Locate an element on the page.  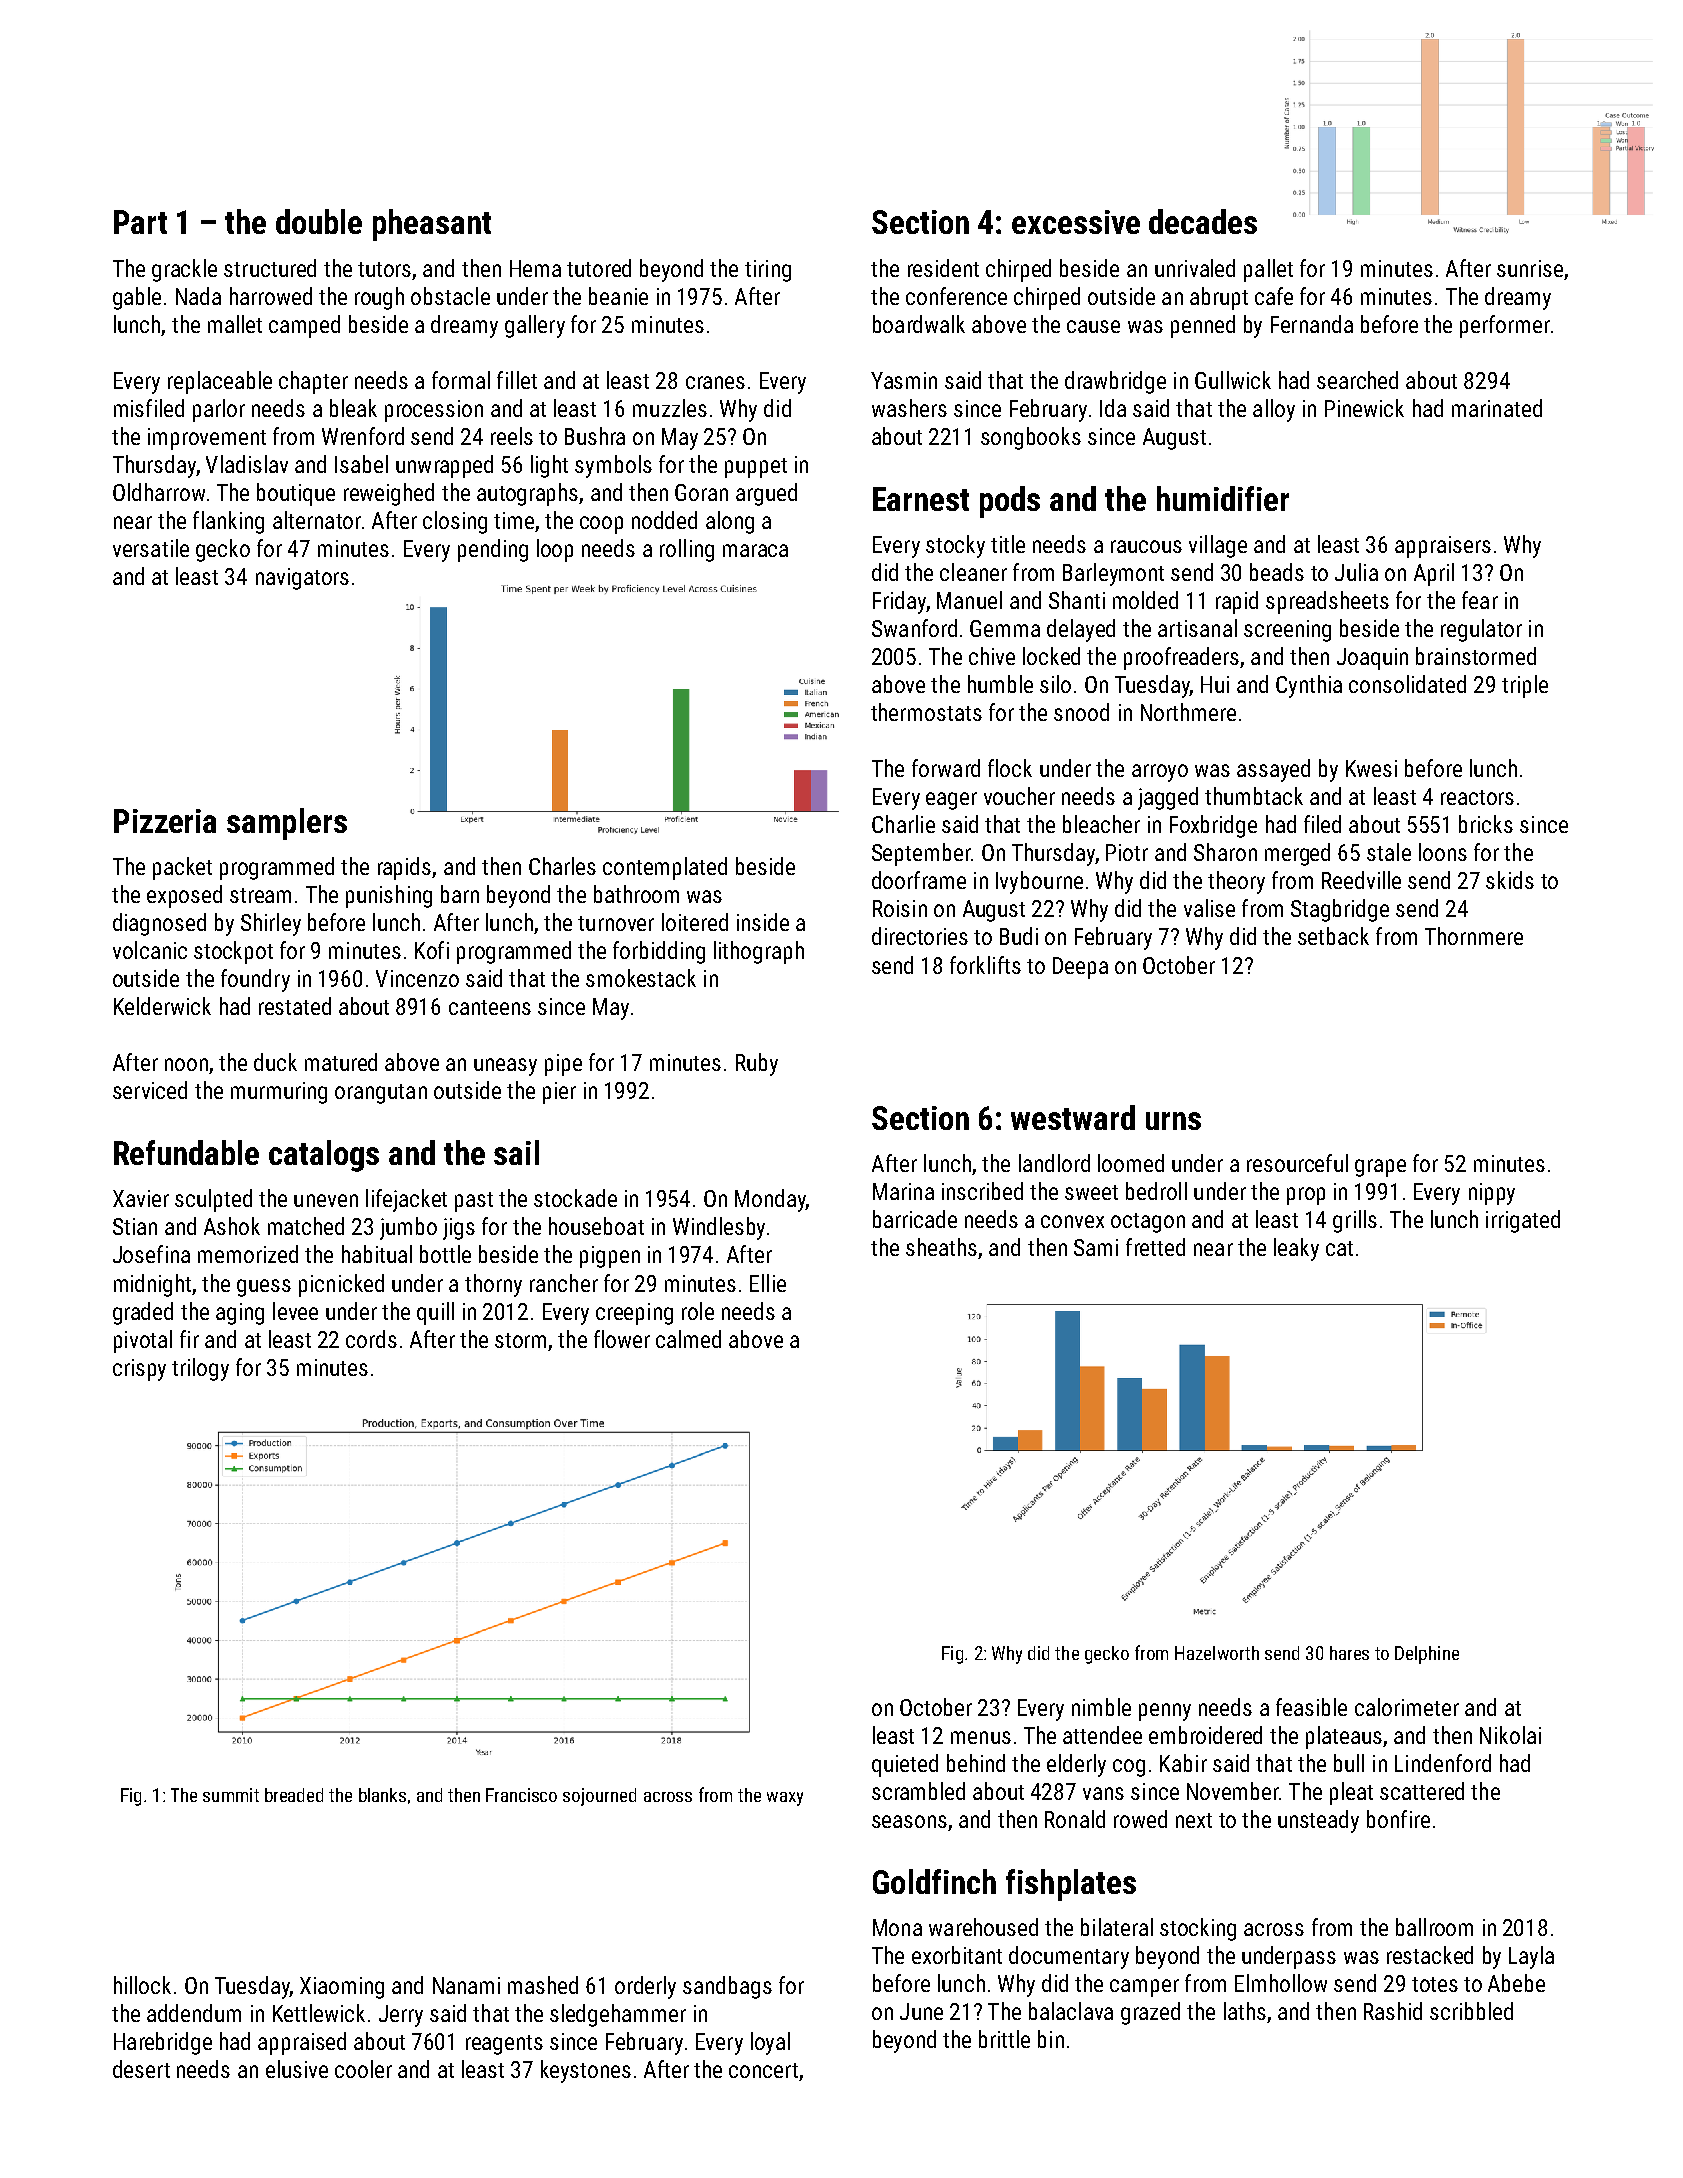
cords is located at coordinates (371, 1339).
